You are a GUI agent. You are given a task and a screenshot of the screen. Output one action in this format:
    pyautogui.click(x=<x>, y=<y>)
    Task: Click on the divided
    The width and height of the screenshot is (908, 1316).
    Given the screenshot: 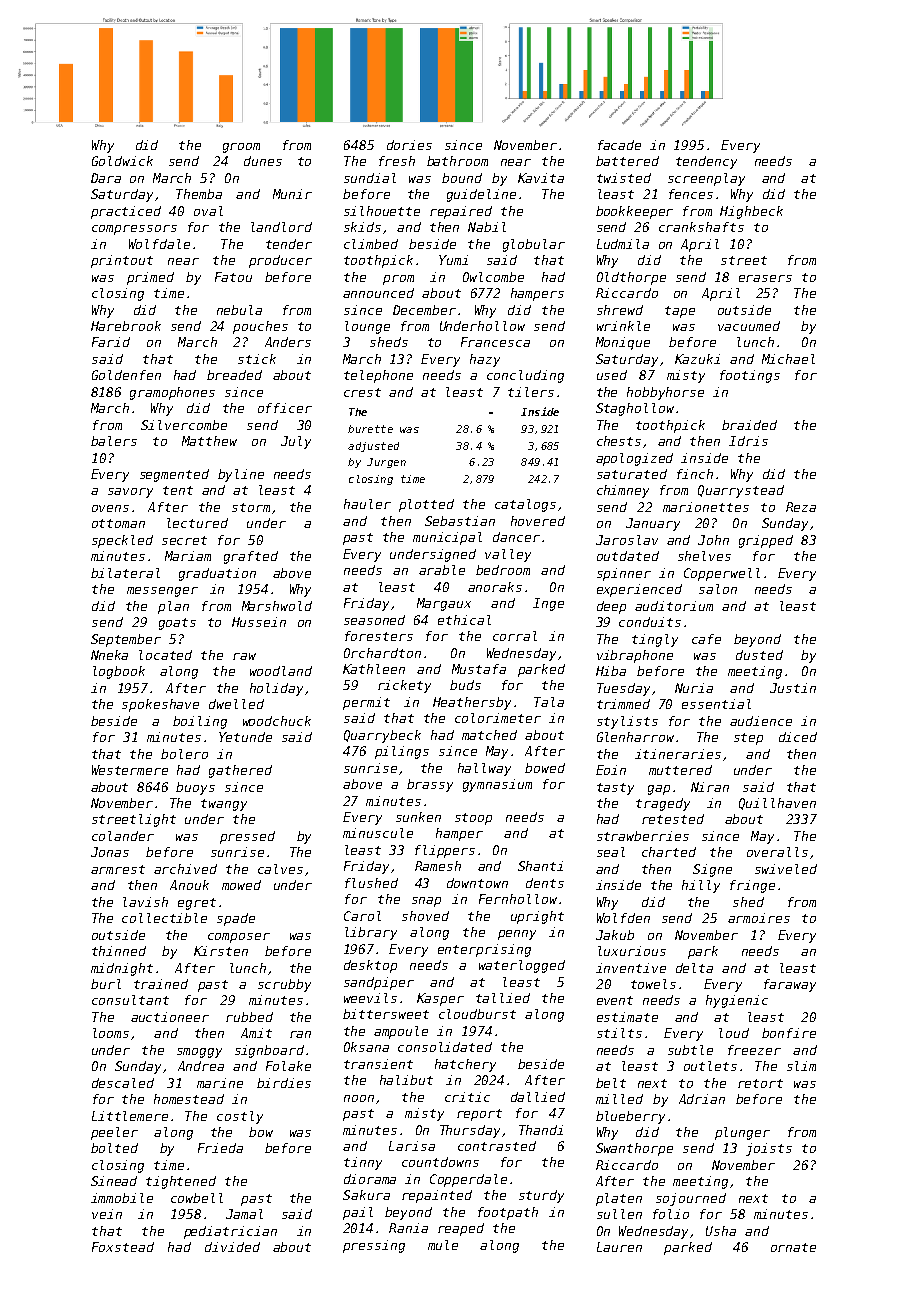 What is the action you would take?
    pyautogui.click(x=232, y=1247)
